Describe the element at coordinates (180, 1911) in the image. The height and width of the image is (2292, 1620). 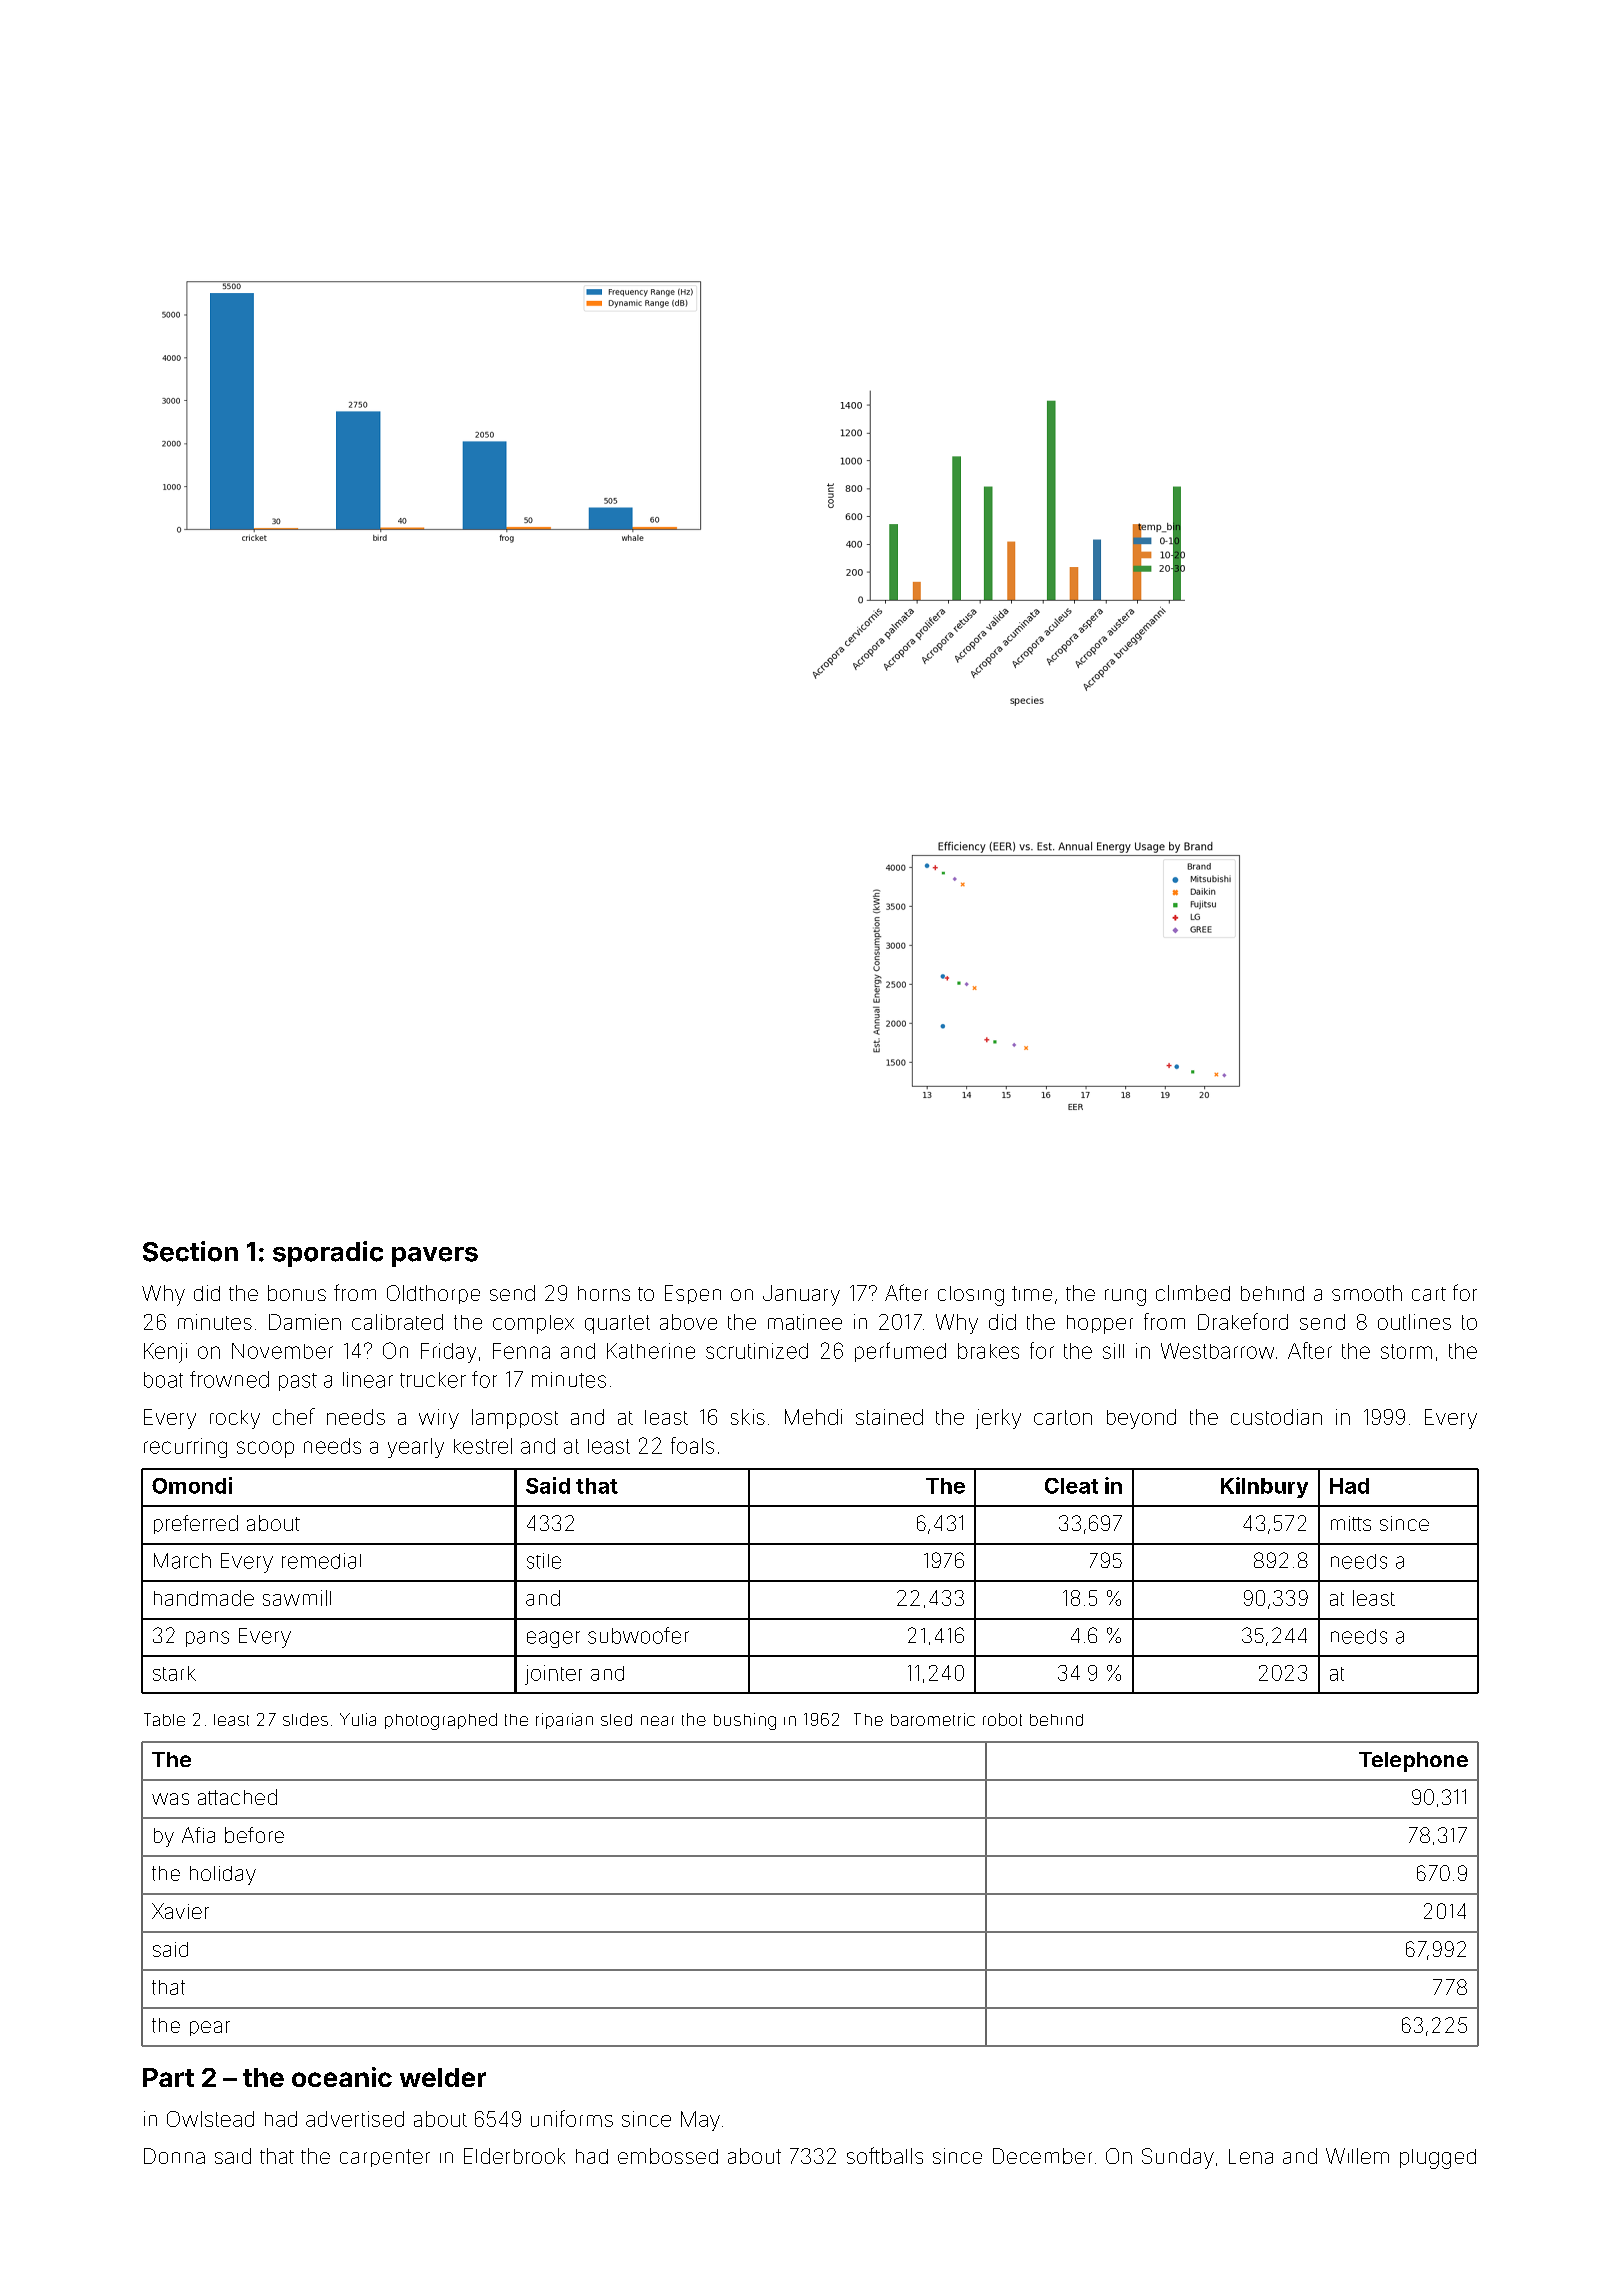
I see `Xavier` at that location.
